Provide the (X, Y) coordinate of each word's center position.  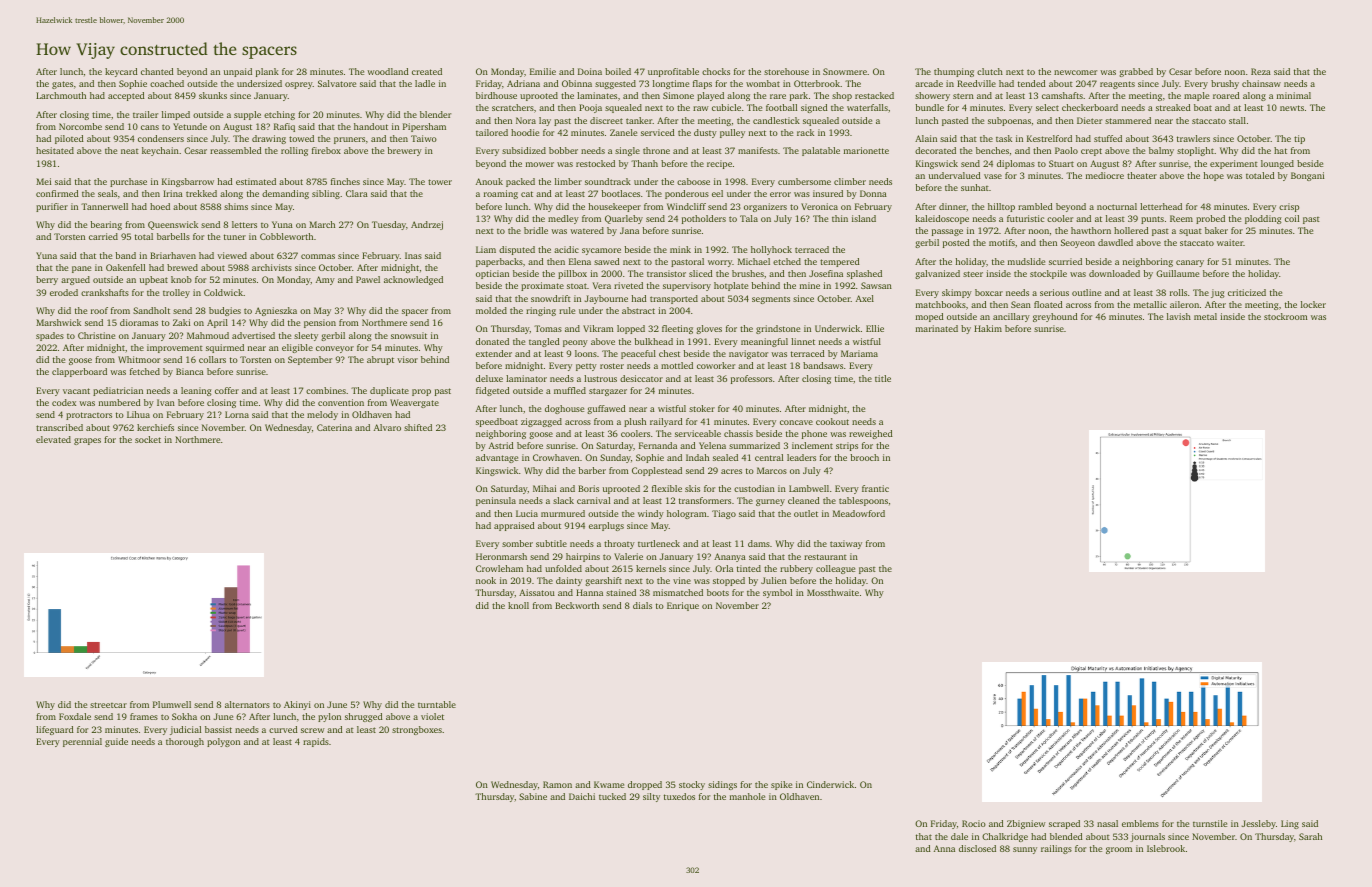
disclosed (977, 848)
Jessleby (1258, 824)
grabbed (1136, 72)
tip (1299, 139)
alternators (247, 704)
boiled (618, 71)
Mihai (544, 488)
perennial (82, 742)
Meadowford (859, 513)
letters (244, 224)
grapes (87, 441)
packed (520, 182)
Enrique (683, 606)
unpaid (238, 72)
